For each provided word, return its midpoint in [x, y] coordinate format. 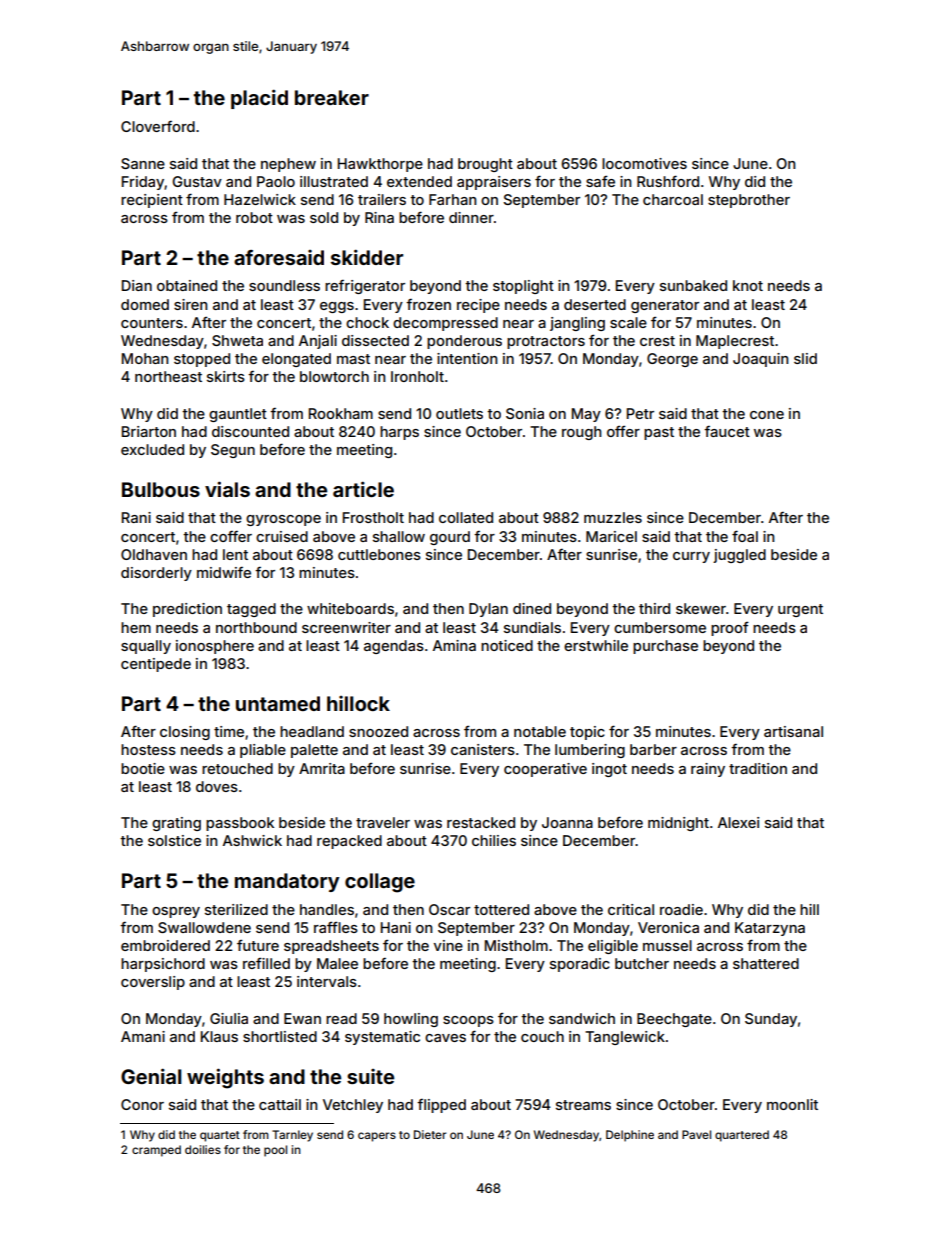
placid [259, 99]
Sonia [525, 413]
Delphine [630, 1136]
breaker [332, 97]
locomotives [644, 163]
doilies [203, 1149]
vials [227, 489]
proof [730, 628]
